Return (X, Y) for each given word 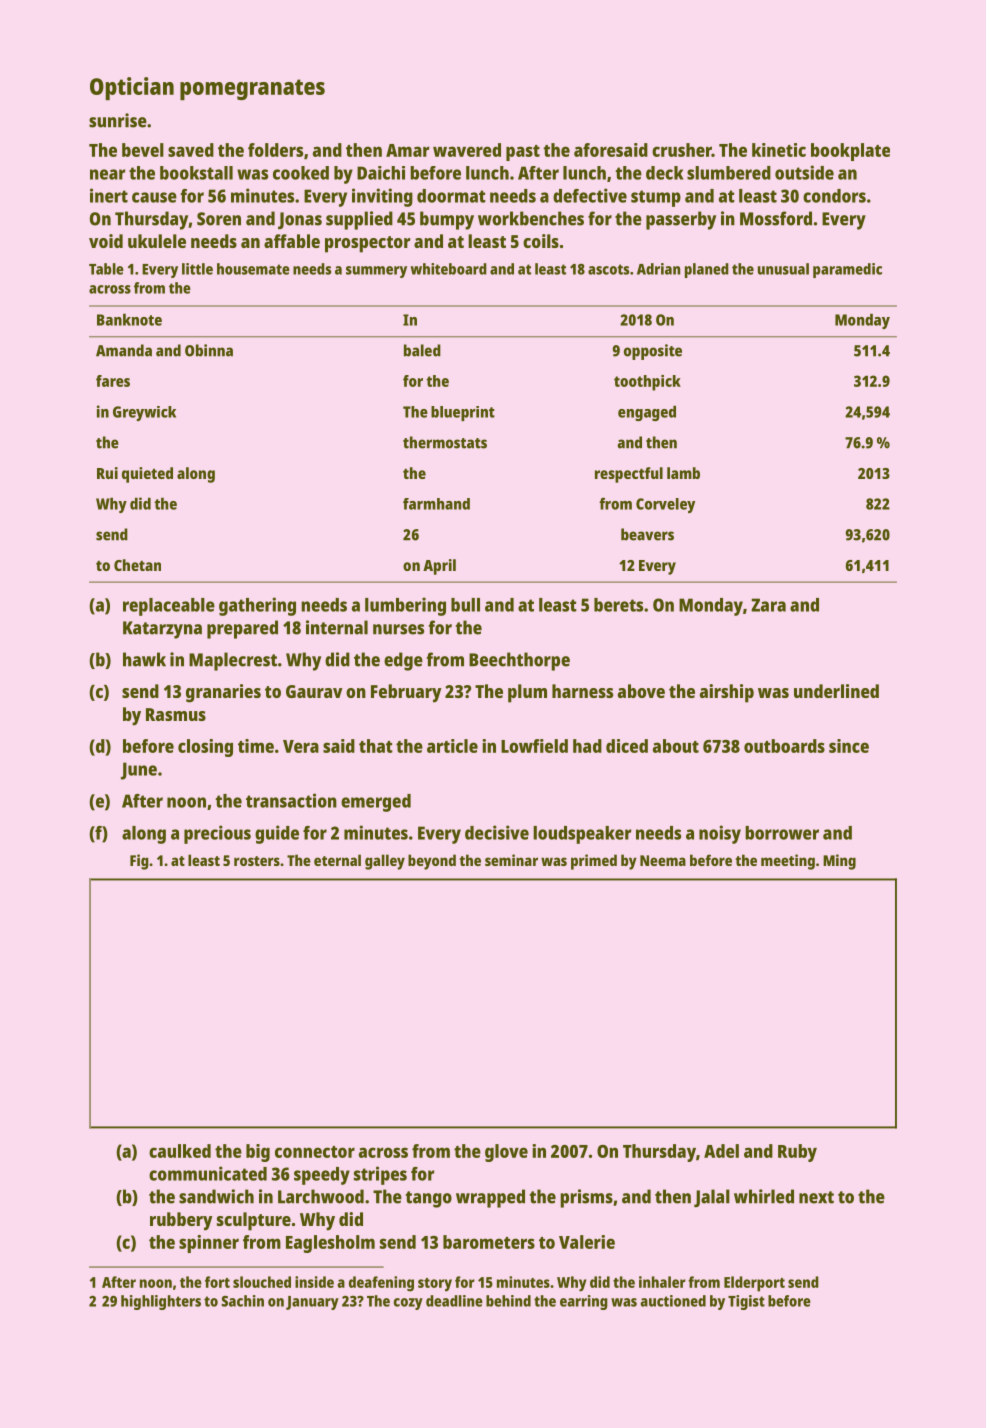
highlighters (161, 1302)
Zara (768, 605)
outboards (784, 746)
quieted (147, 475)
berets (618, 605)
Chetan (137, 565)
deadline (454, 1301)
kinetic (779, 150)
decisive (497, 832)
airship (727, 693)
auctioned (673, 1301)
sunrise (118, 120)
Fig (139, 862)
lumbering (405, 606)
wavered (467, 150)
